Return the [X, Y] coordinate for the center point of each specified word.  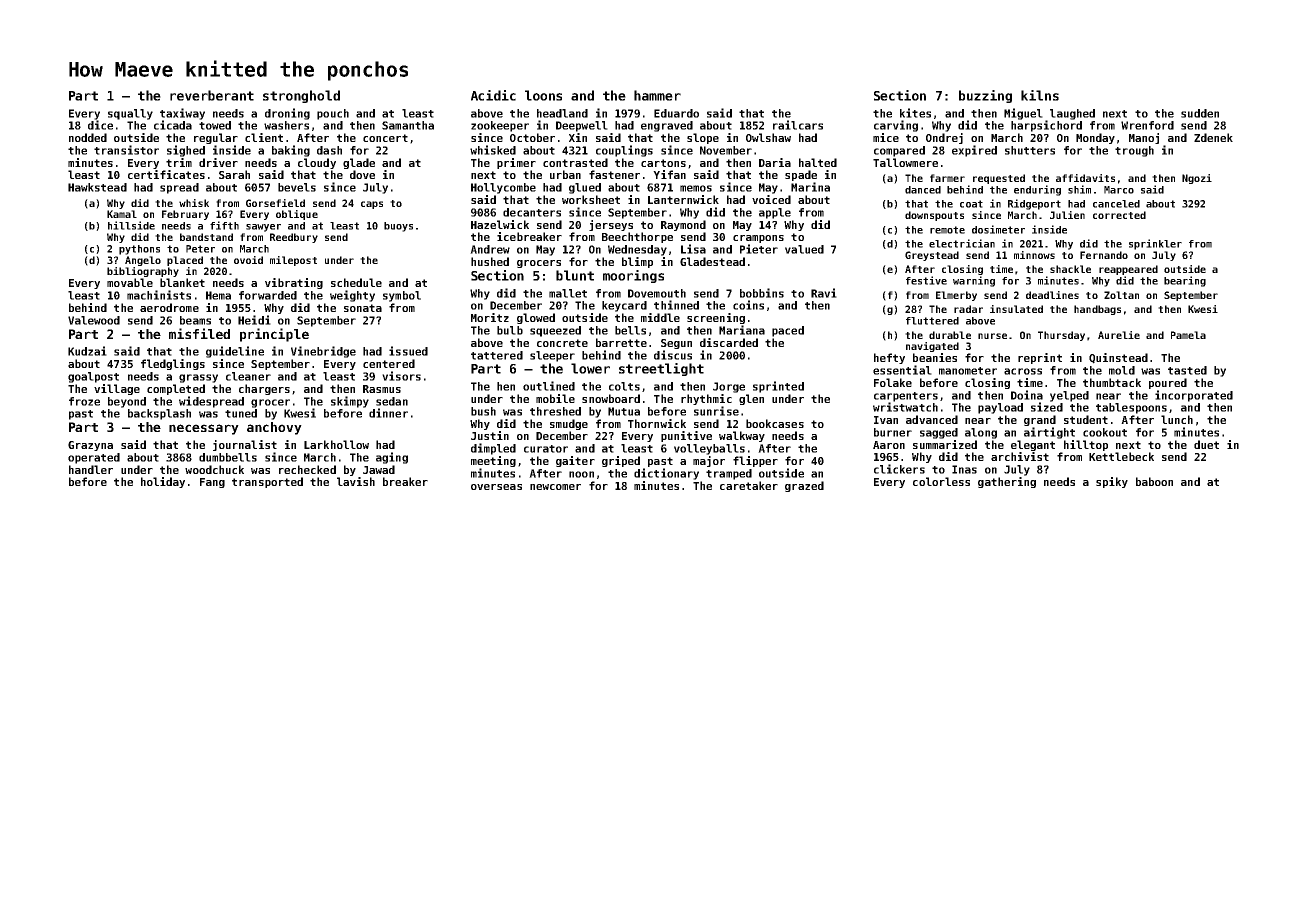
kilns [1040, 95]
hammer [657, 95]
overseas [496, 487]
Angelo [143, 261]
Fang [212, 483]
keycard [624, 306]
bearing [1185, 281]
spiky [1112, 482]
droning [287, 114]
